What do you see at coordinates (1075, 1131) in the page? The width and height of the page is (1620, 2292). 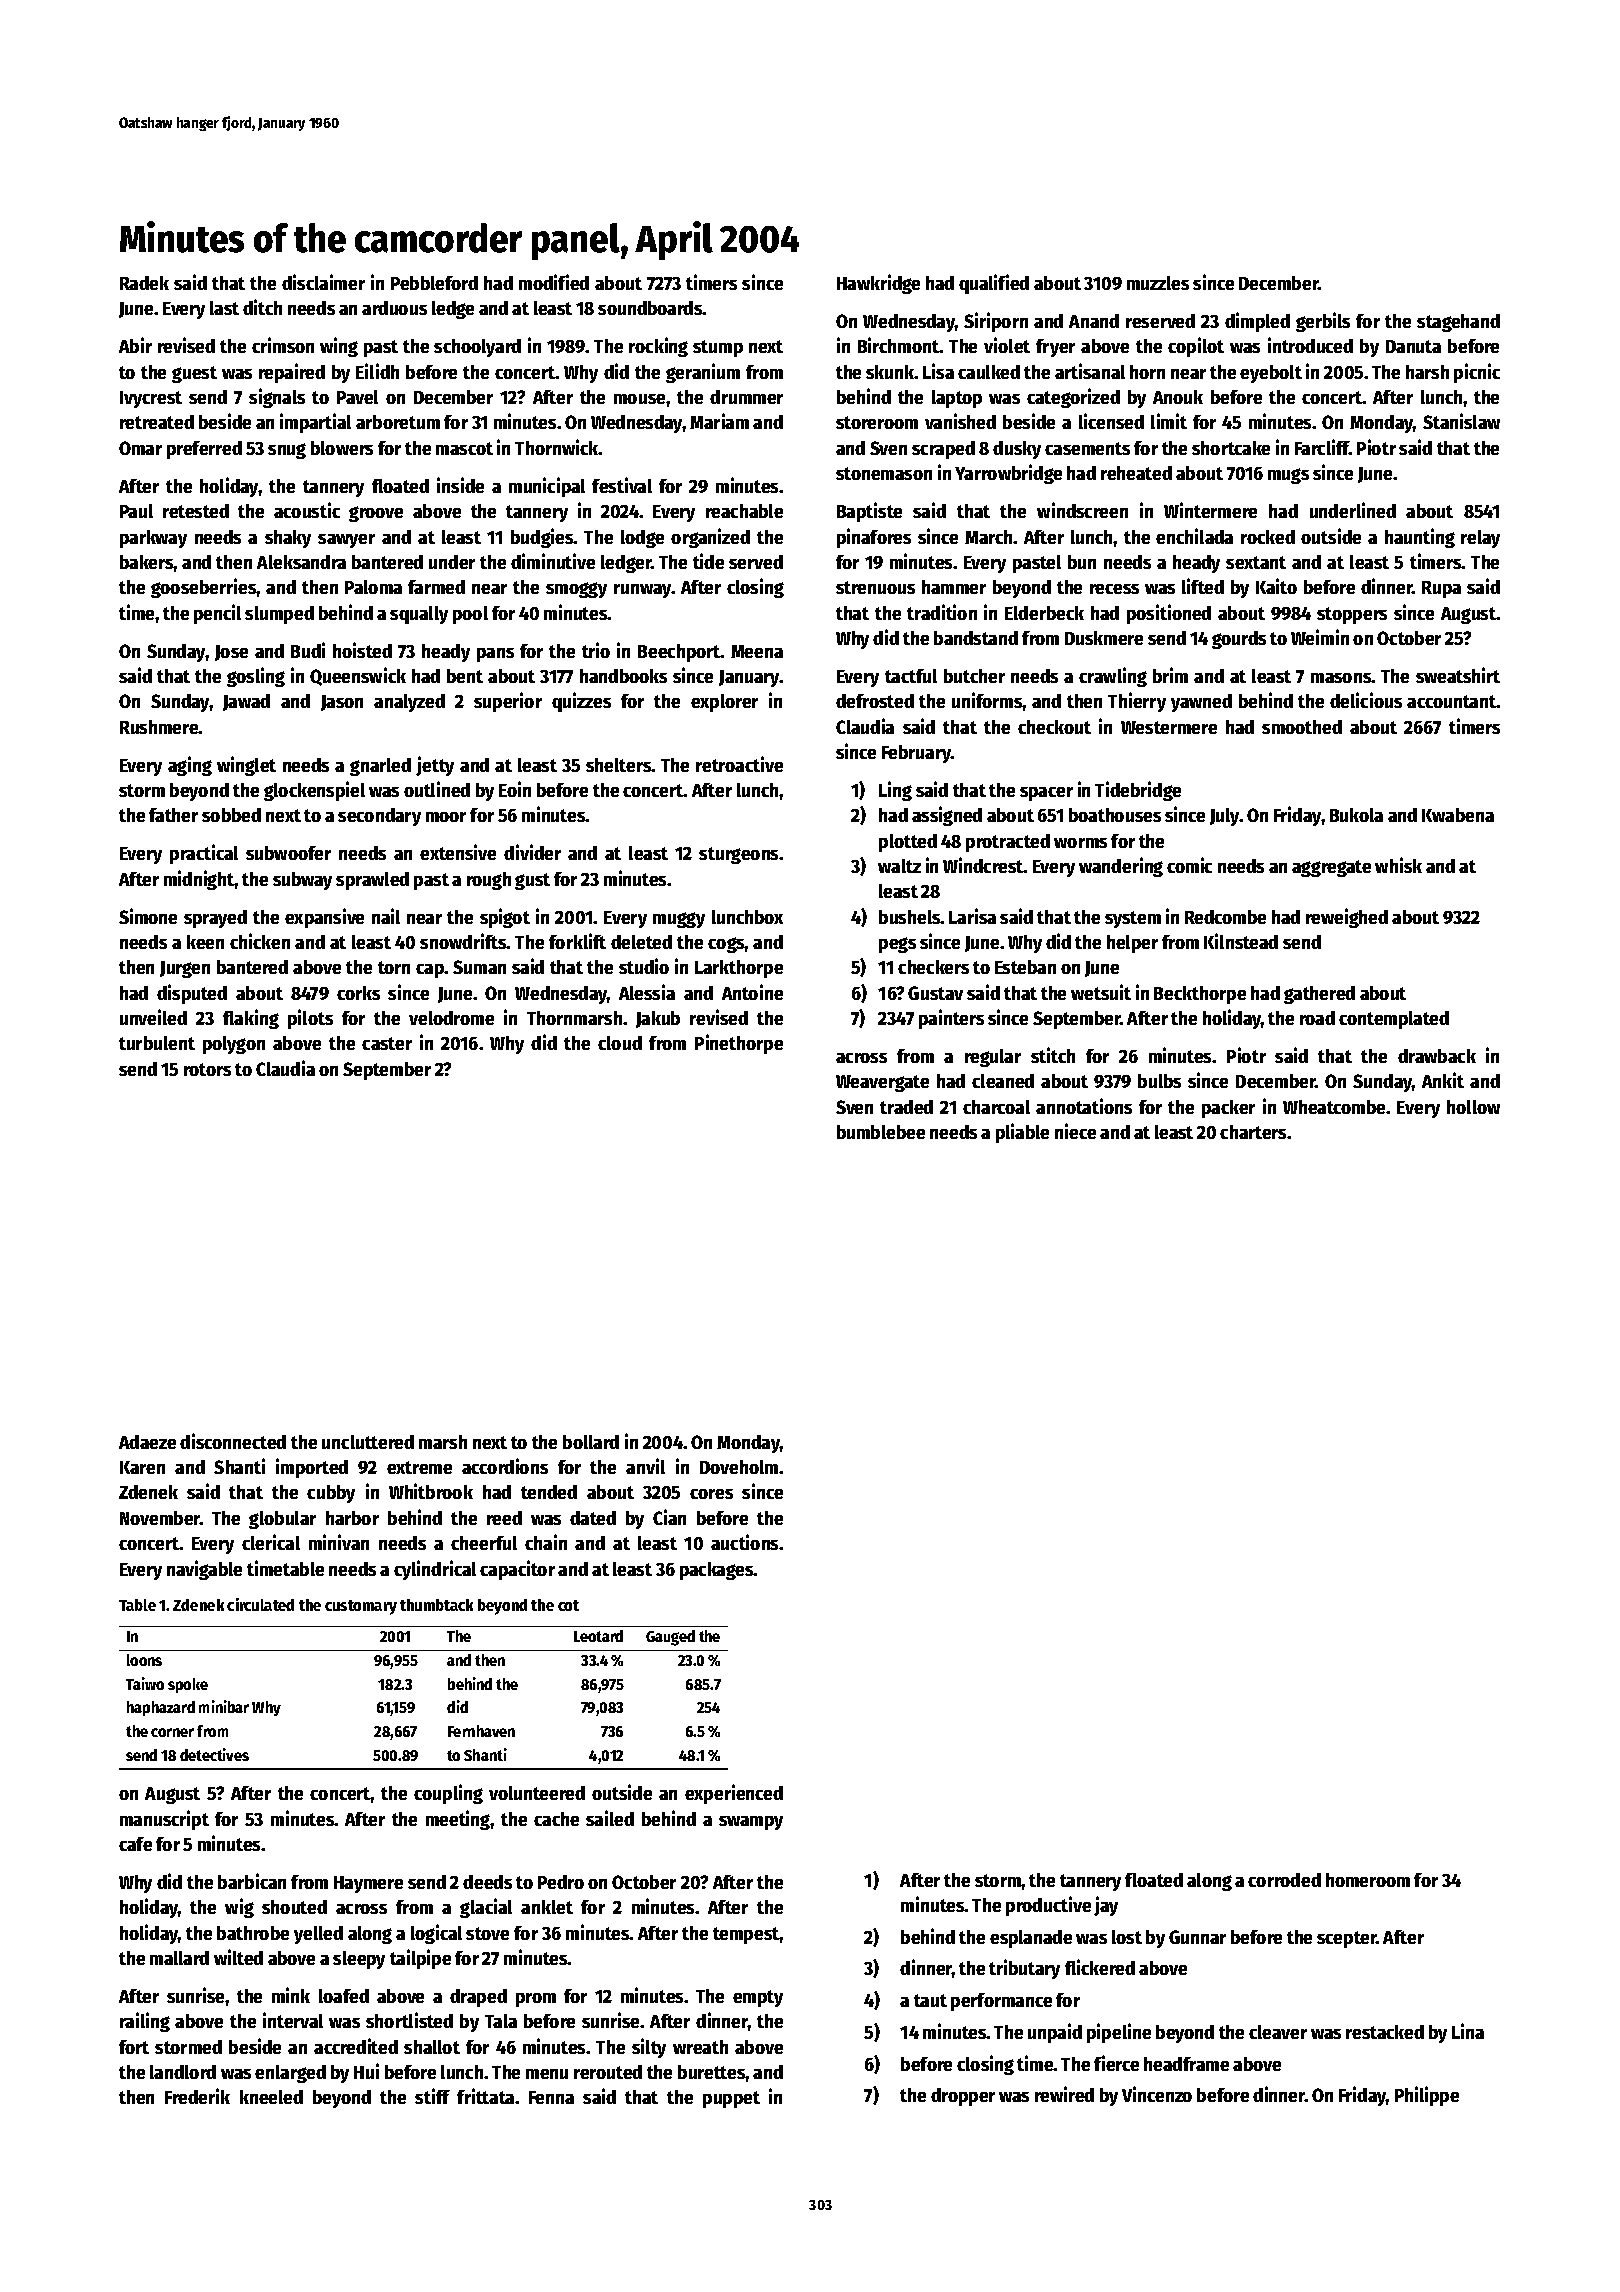 I see `niece` at bounding box center [1075, 1131].
